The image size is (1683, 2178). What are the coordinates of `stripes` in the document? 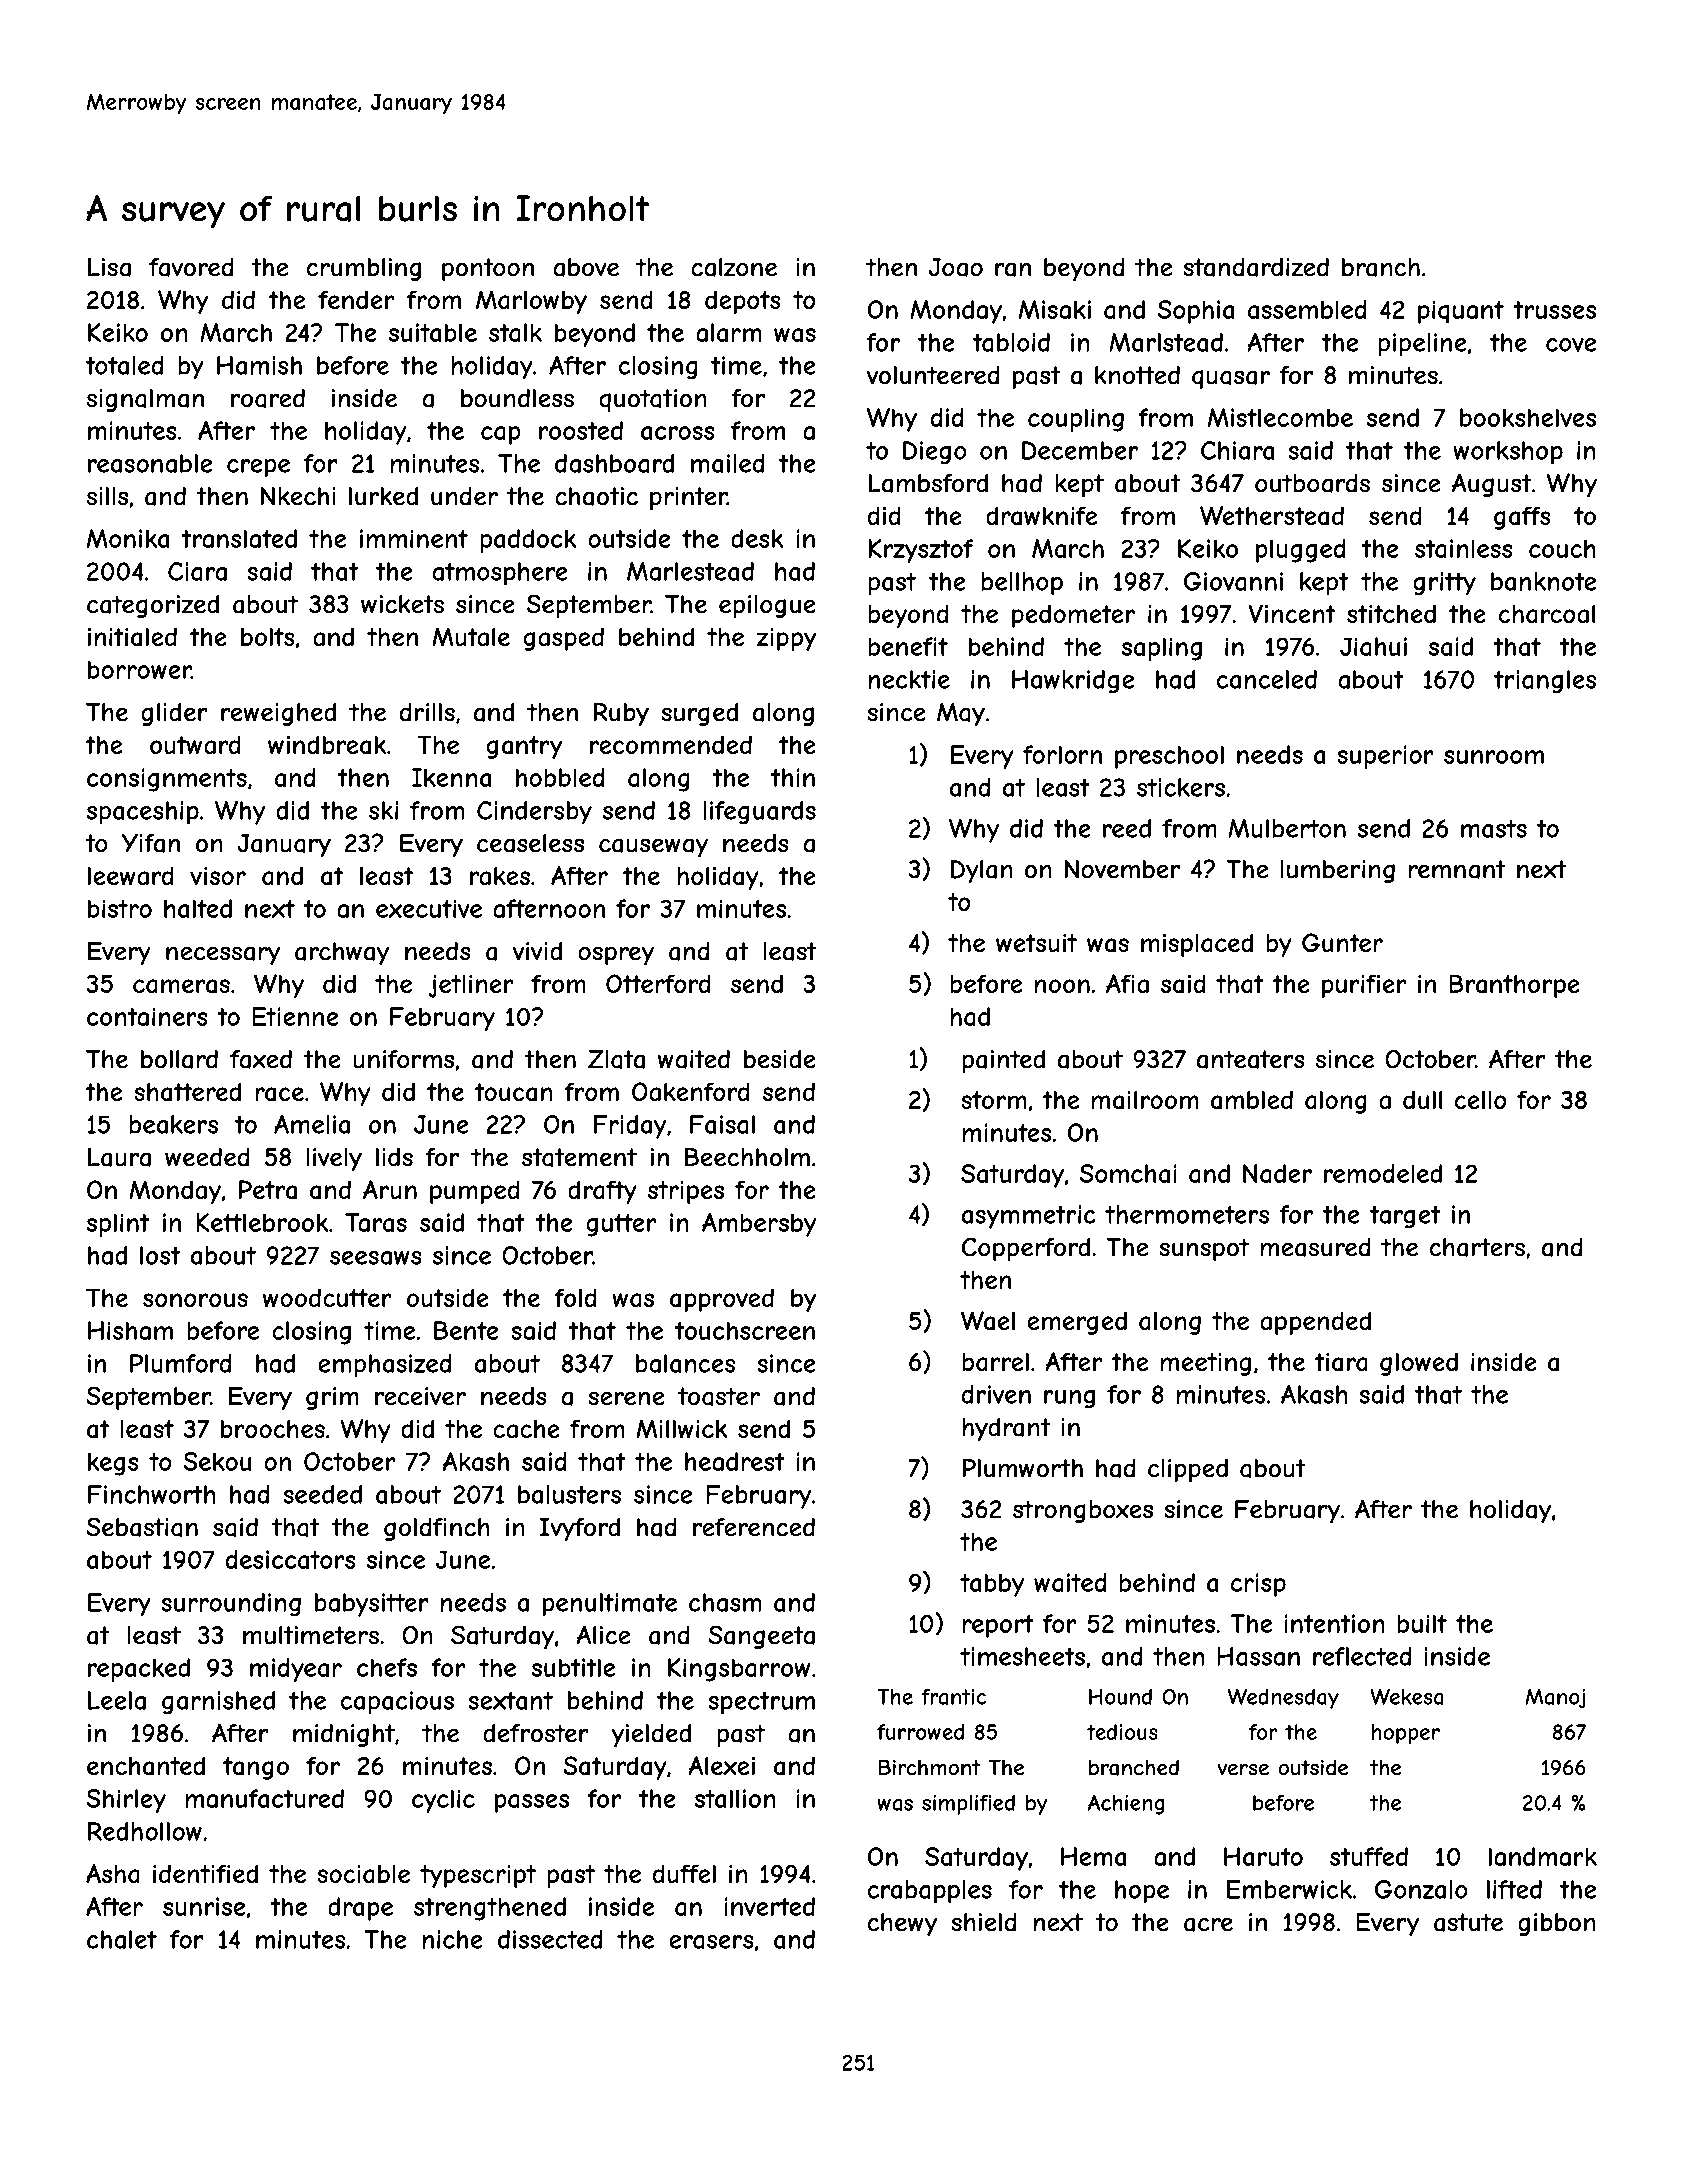 It's located at (686, 1192).
